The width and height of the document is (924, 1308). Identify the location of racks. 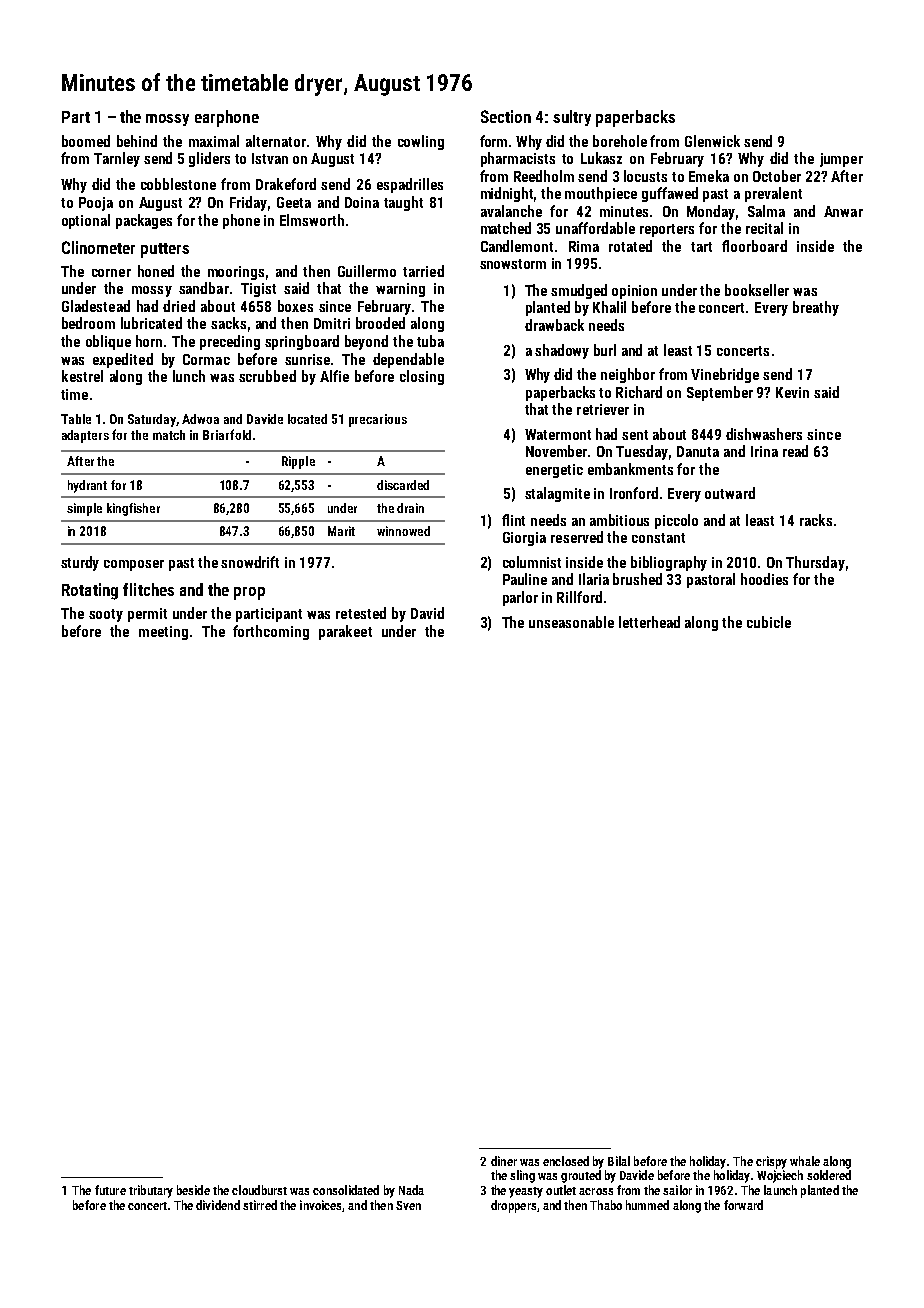
(816, 520).
